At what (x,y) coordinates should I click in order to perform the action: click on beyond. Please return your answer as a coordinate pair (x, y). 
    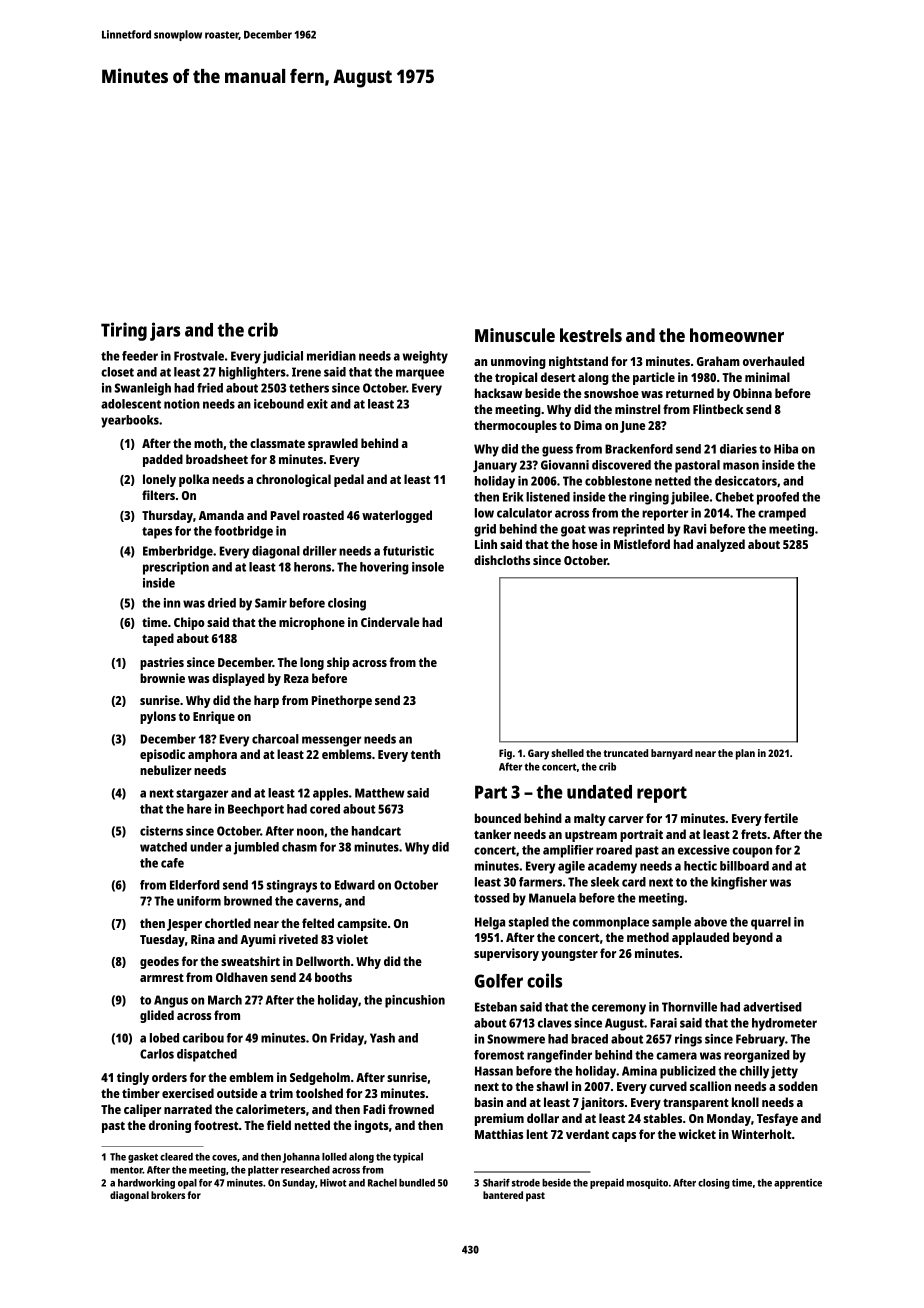
    Looking at the image, I should click on (753, 938).
